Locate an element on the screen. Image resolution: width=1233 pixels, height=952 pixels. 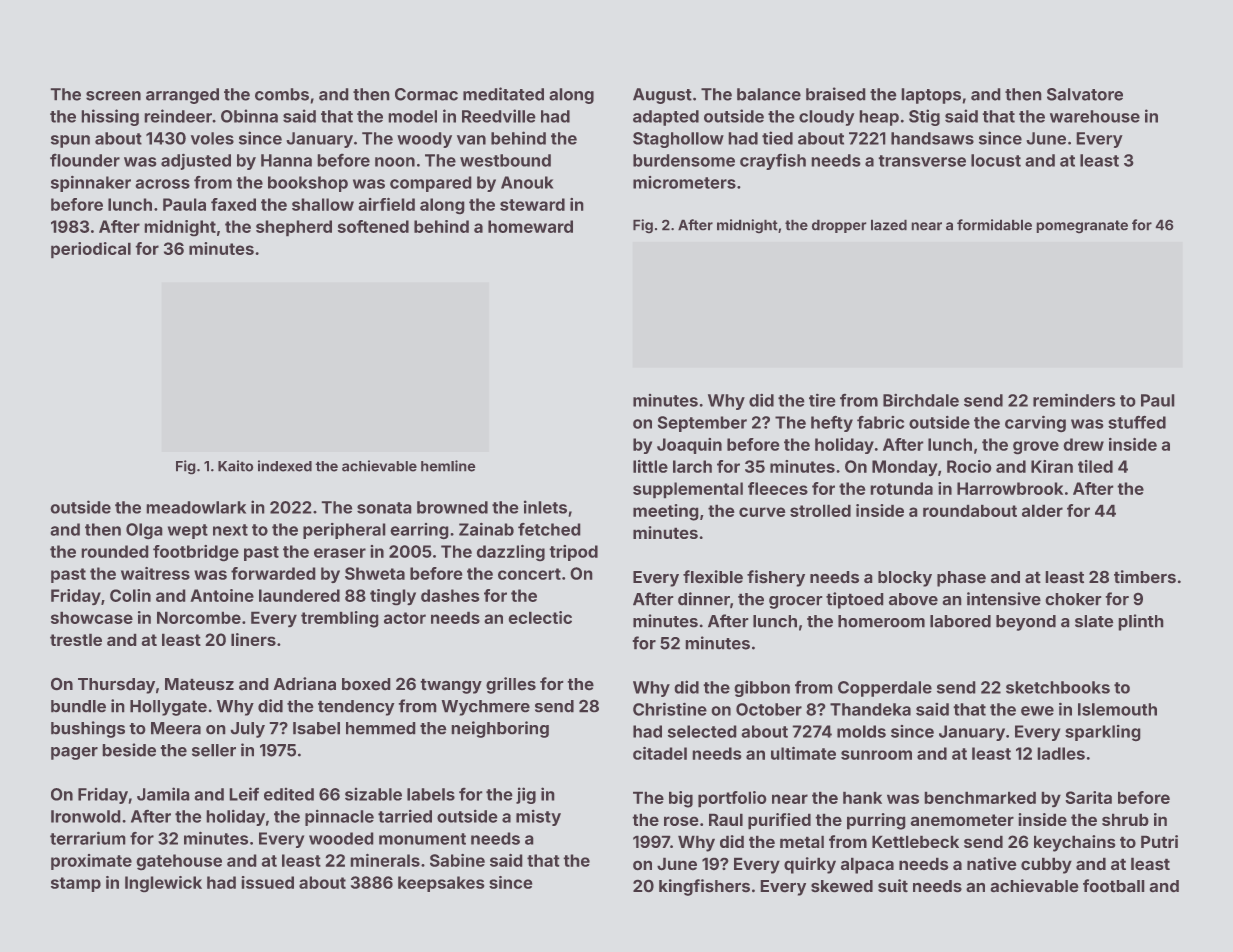
Leif is located at coordinates (244, 794).
